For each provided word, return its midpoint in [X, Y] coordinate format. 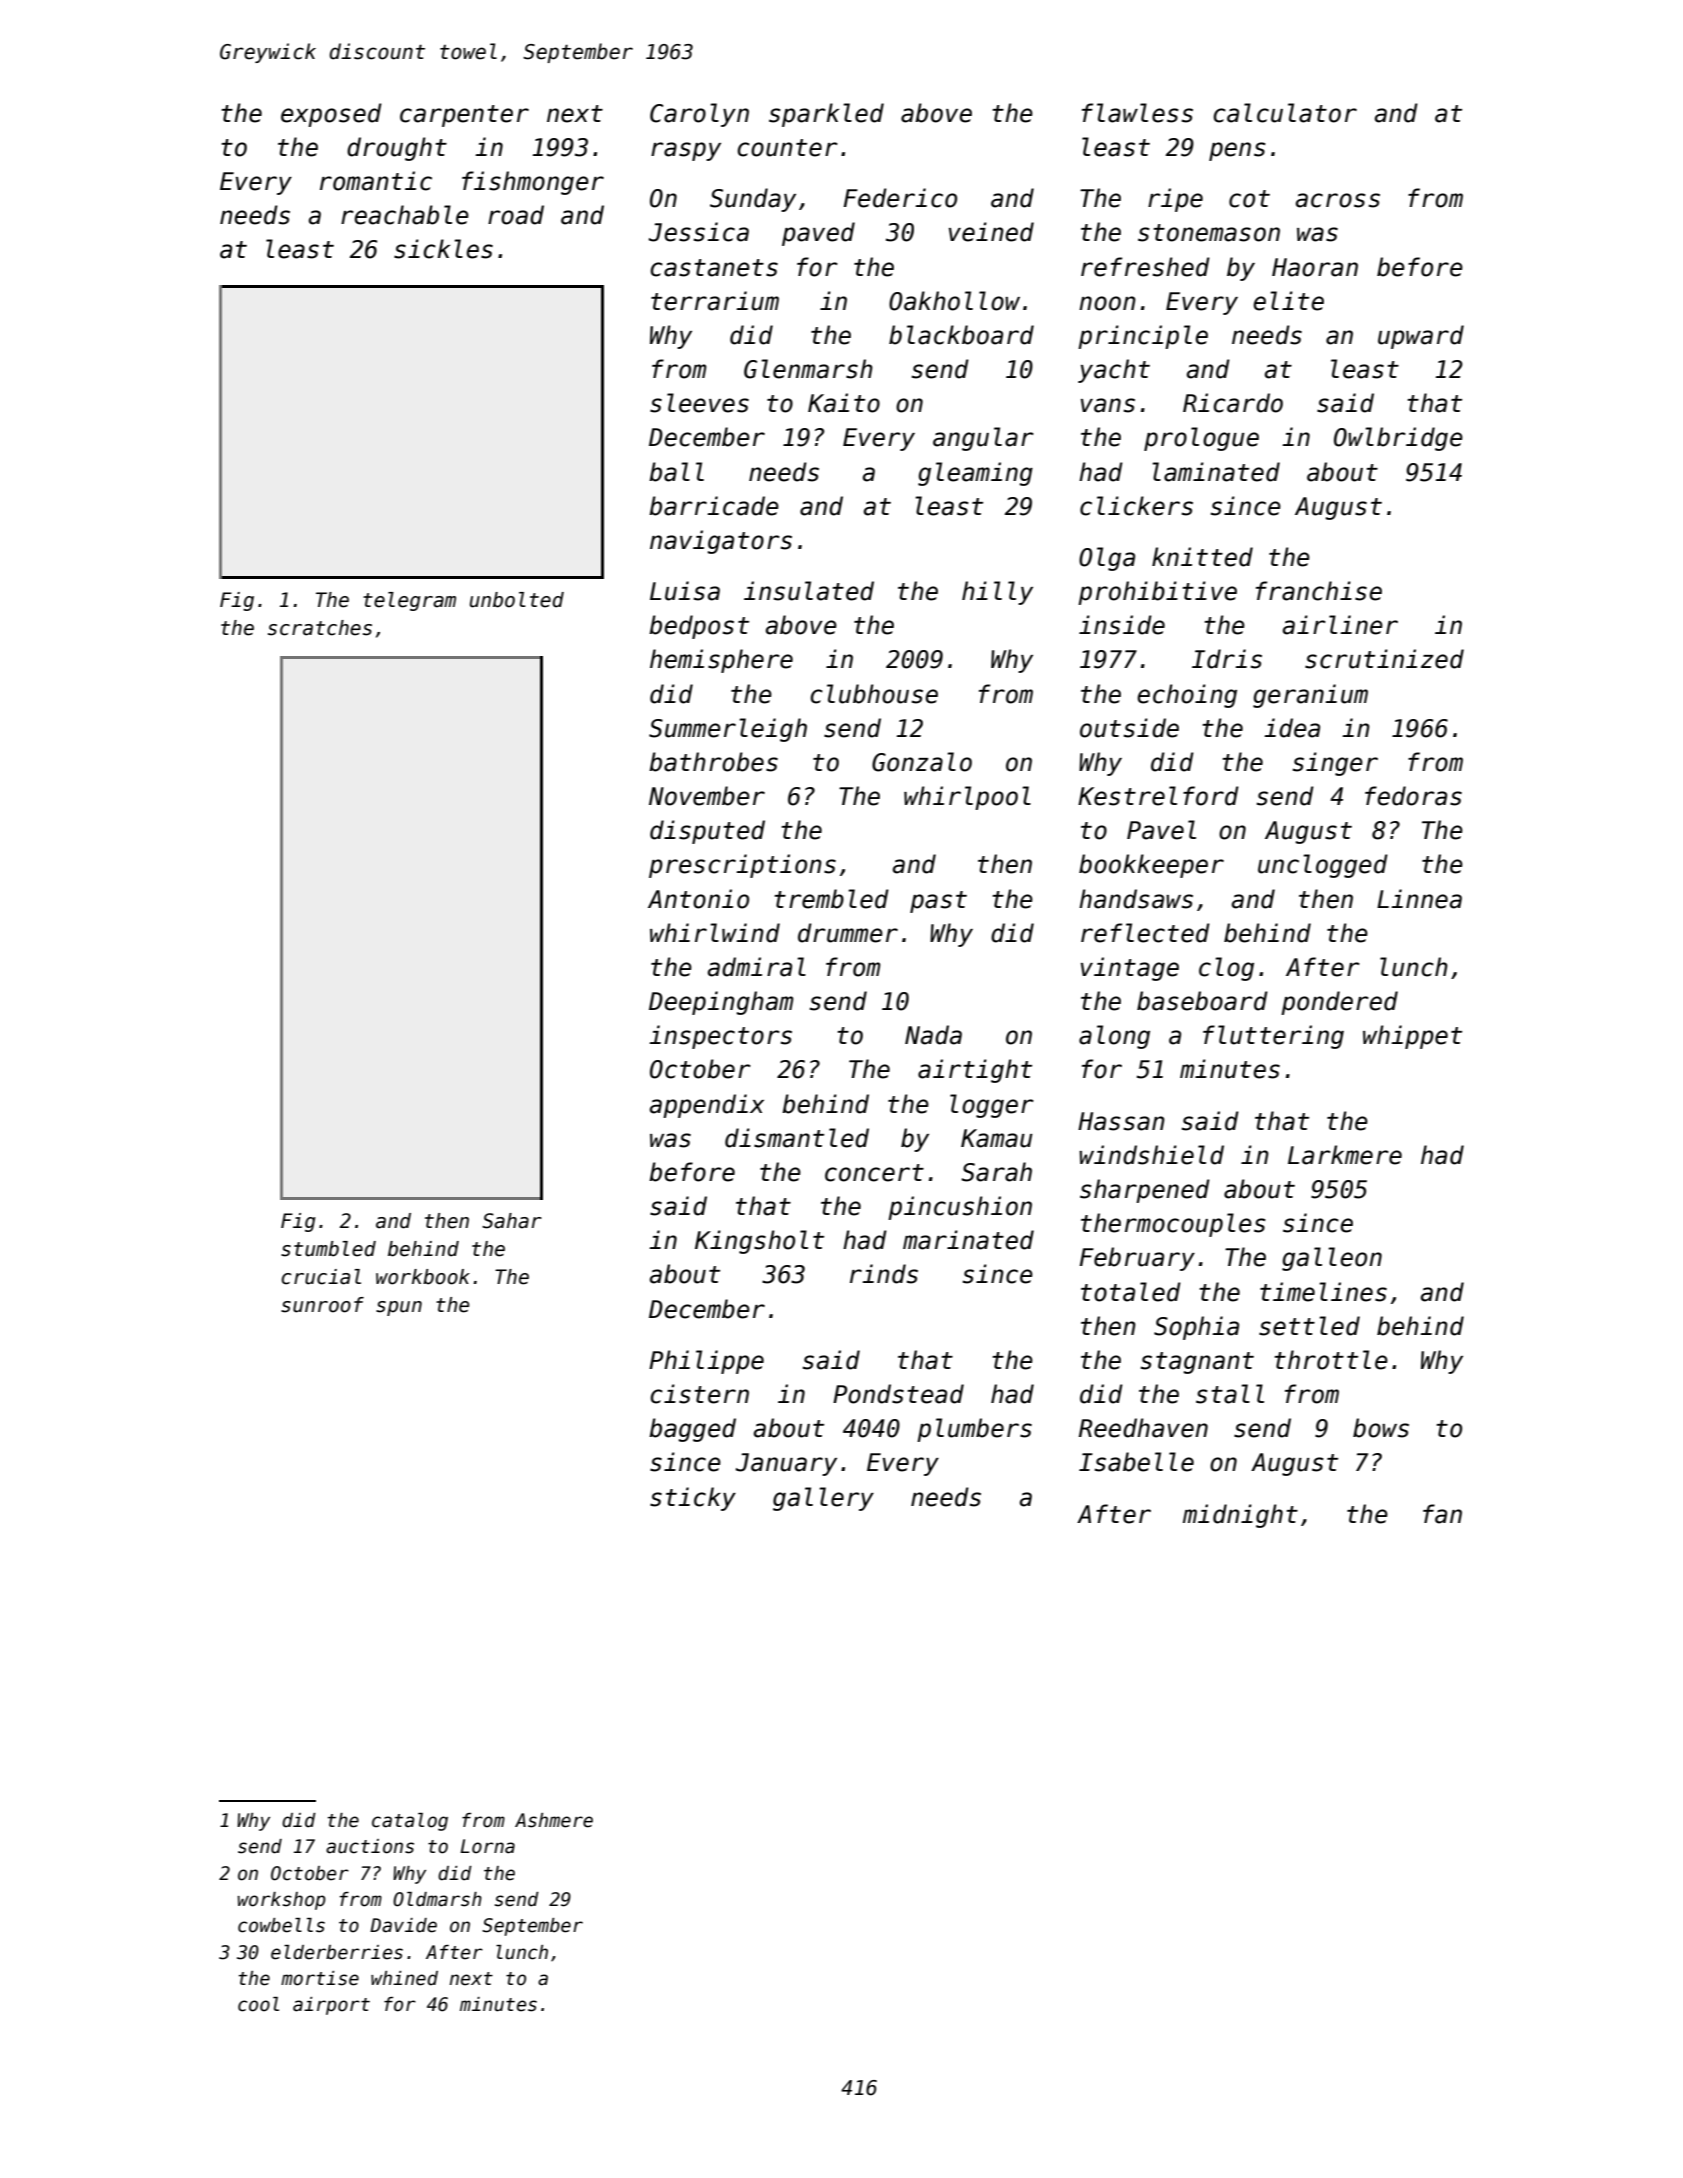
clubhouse [874, 694]
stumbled [328, 1249]
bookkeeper [1151, 866]
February [1137, 1259]
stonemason [1209, 233]
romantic [376, 181]
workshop [282, 1901]
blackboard [961, 335]
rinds [884, 1274]
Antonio [698, 899]
